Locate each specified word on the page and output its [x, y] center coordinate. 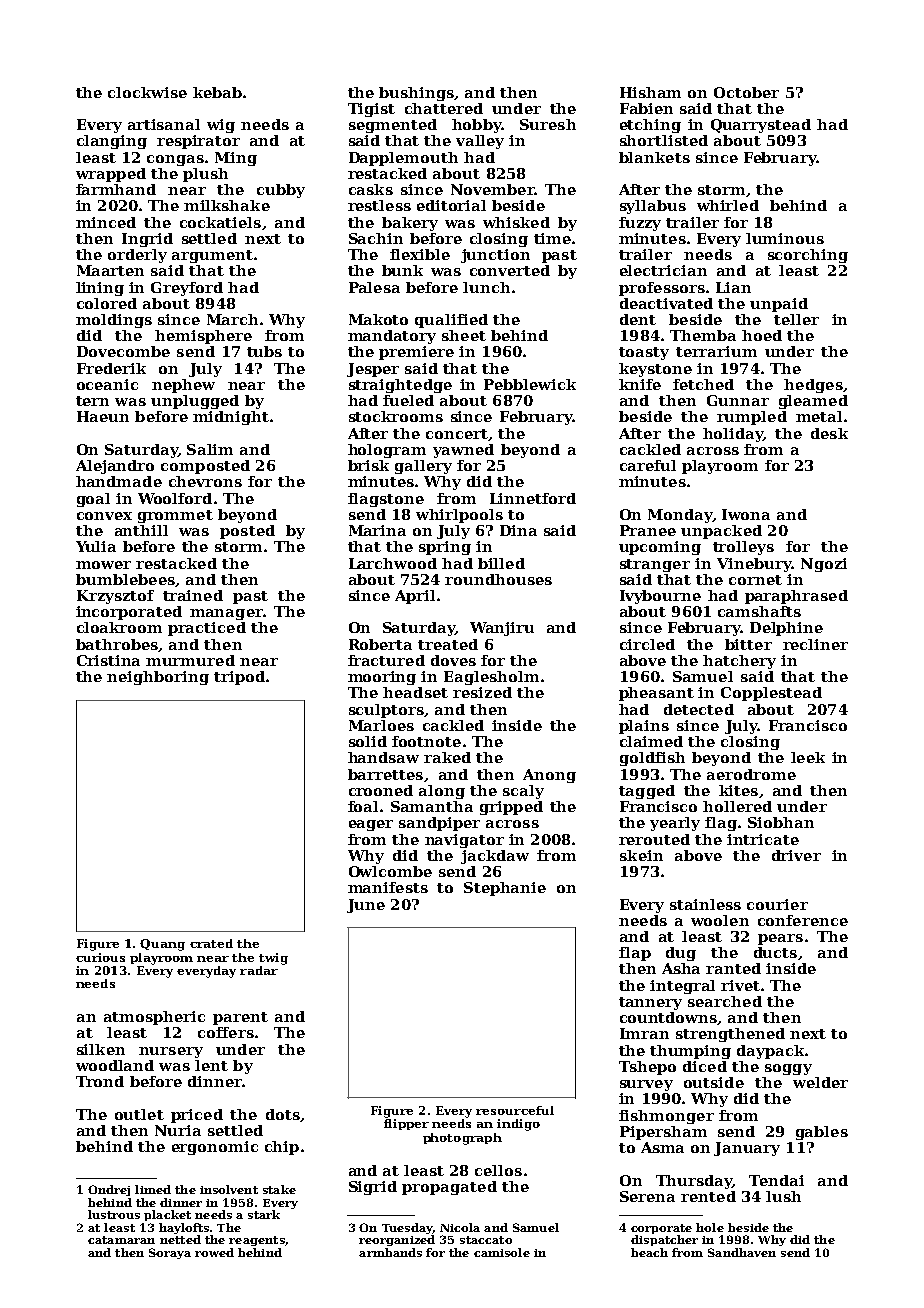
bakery [410, 224]
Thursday [694, 1182]
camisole [502, 1252]
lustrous [114, 1214]
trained [193, 595]
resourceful [515, 1110]
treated [448, 644]
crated [211, 943]
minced [106, 222]
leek [808, 757]
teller [796, 319]
